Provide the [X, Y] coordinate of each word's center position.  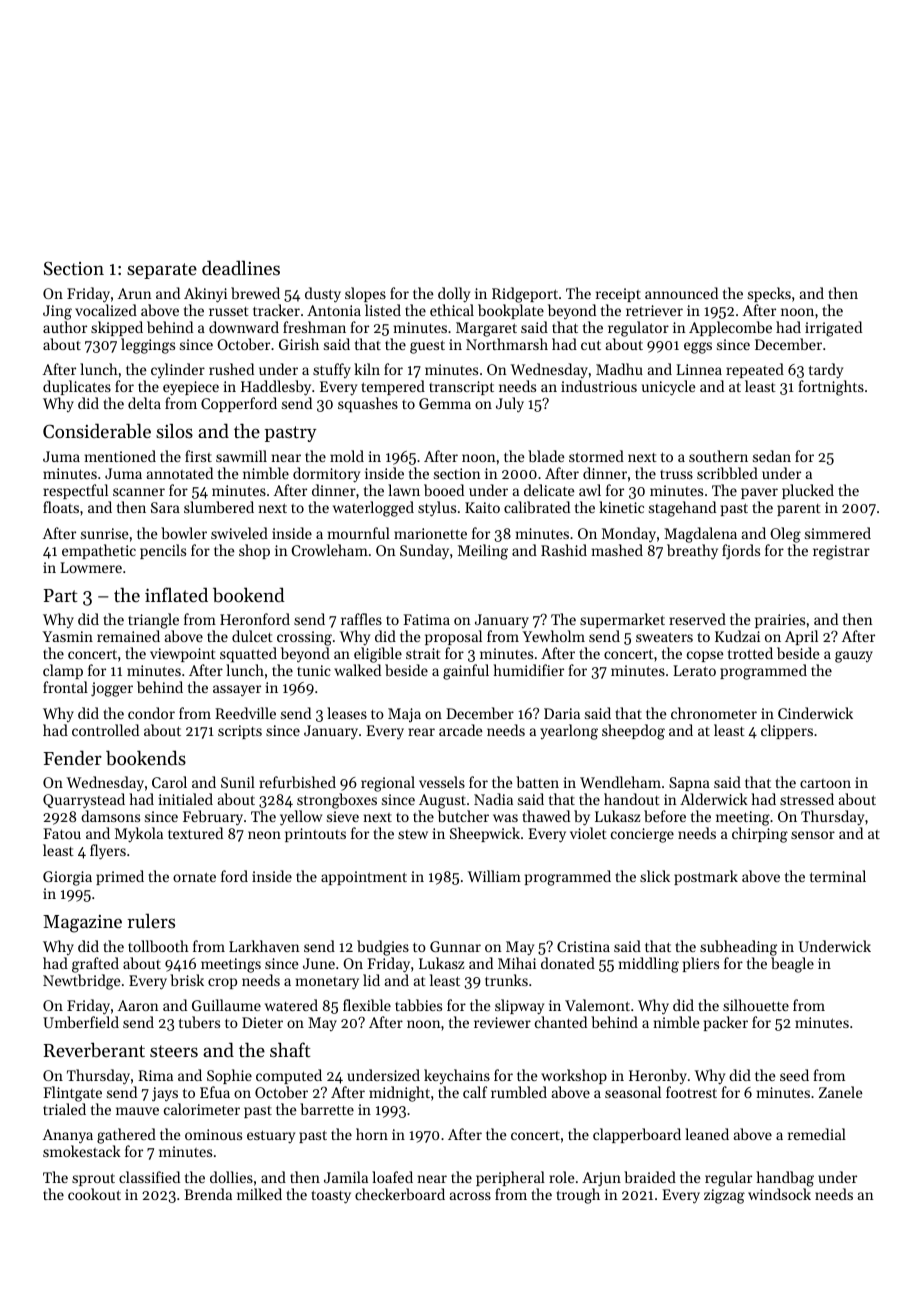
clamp [63, 671]
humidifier [528, 670]
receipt [618, 295]
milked [259, 1194]
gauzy [854, 657]
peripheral [510, 1178]
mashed [617, 550]
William [494, 876]
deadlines [241, 267]
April [801, 637]
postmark [706, 877]
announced [681, 293]
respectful [75, 491]
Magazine [82, 924]
